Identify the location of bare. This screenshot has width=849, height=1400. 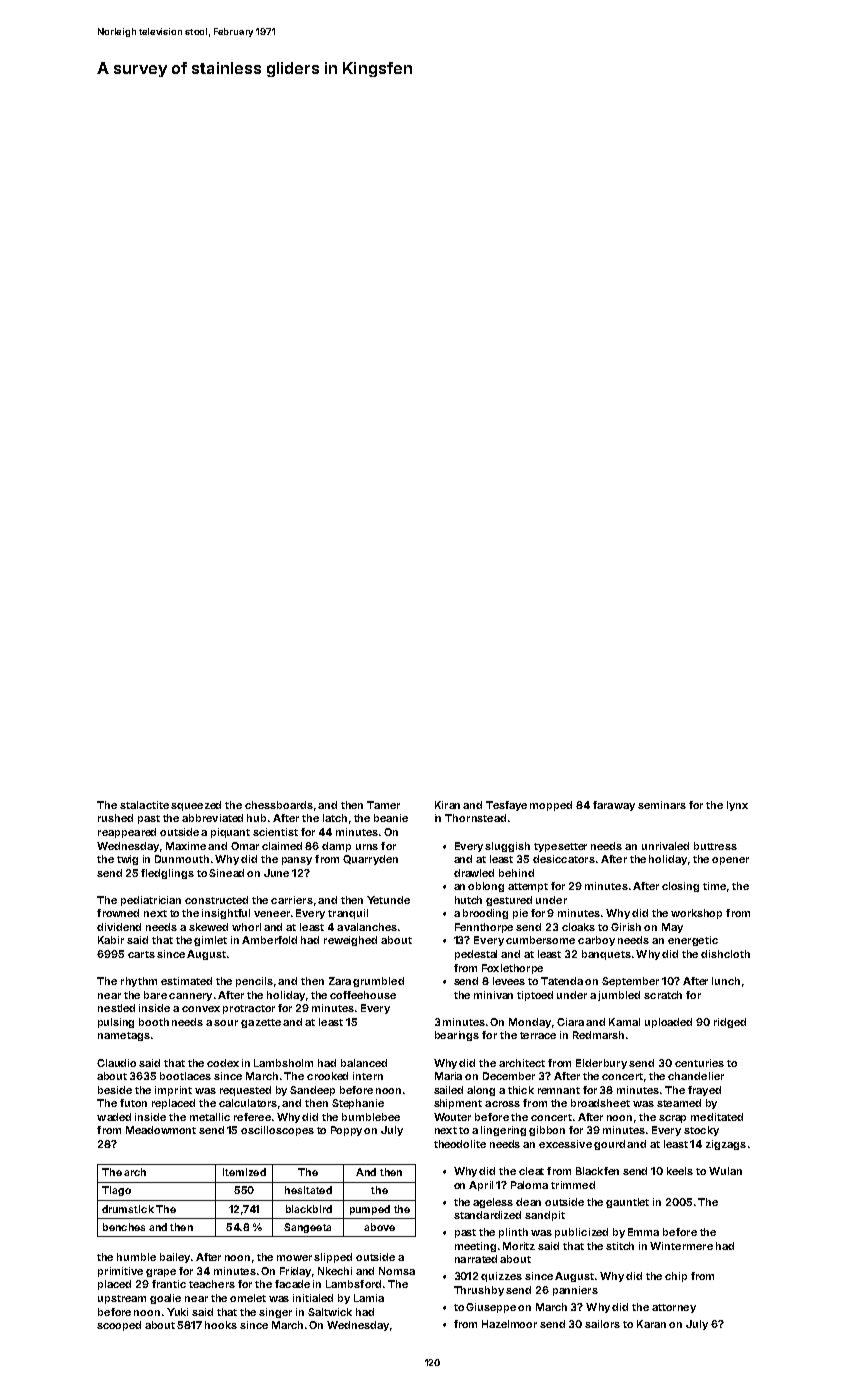
(155, 995).
